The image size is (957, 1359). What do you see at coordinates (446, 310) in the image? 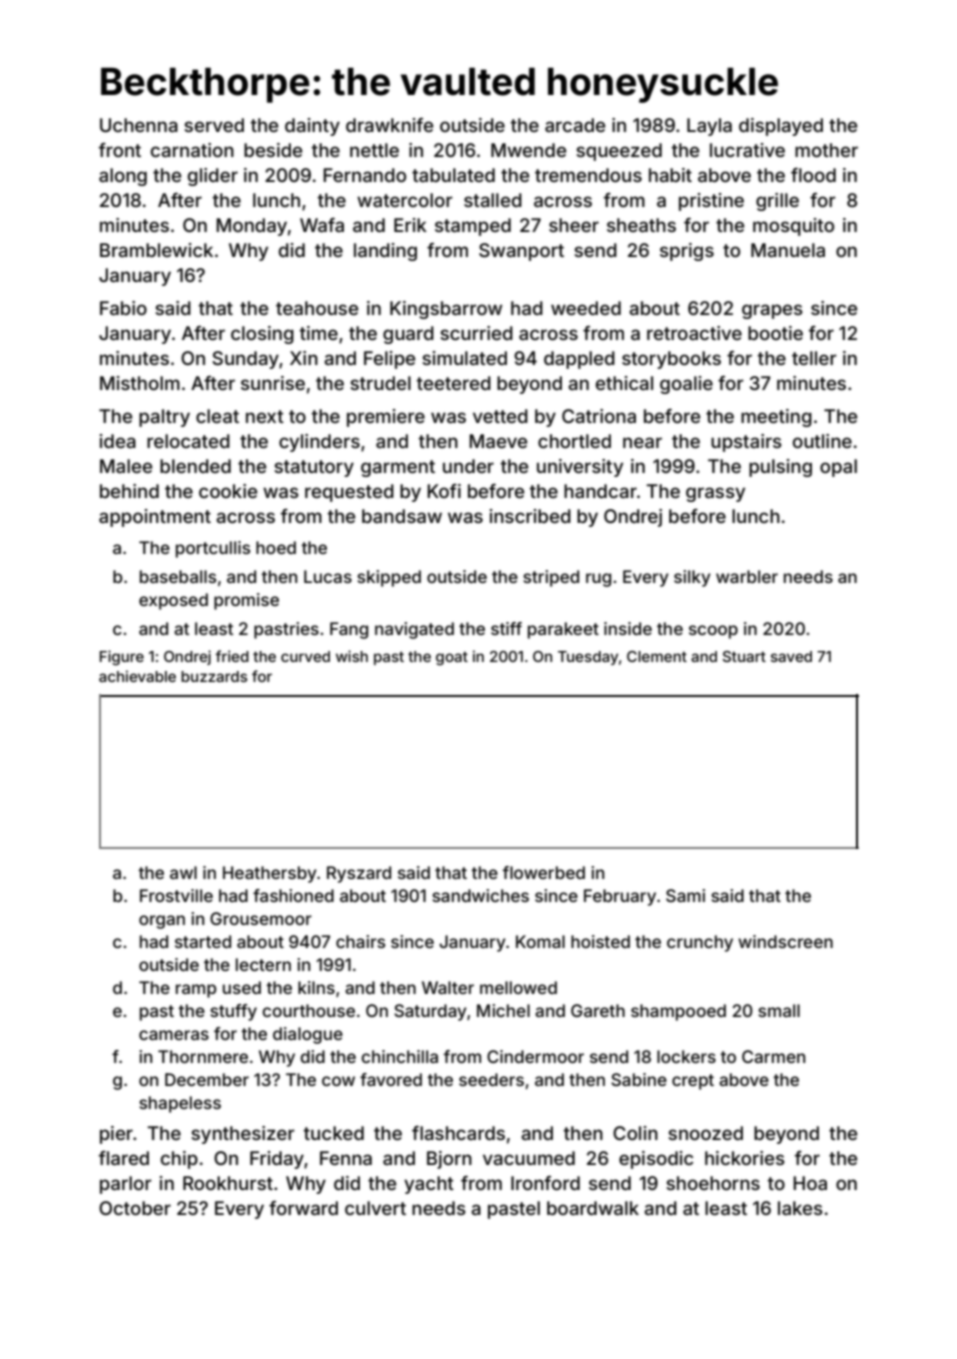
I see `Kingsbarrow` at bounding box center [446, 310].
